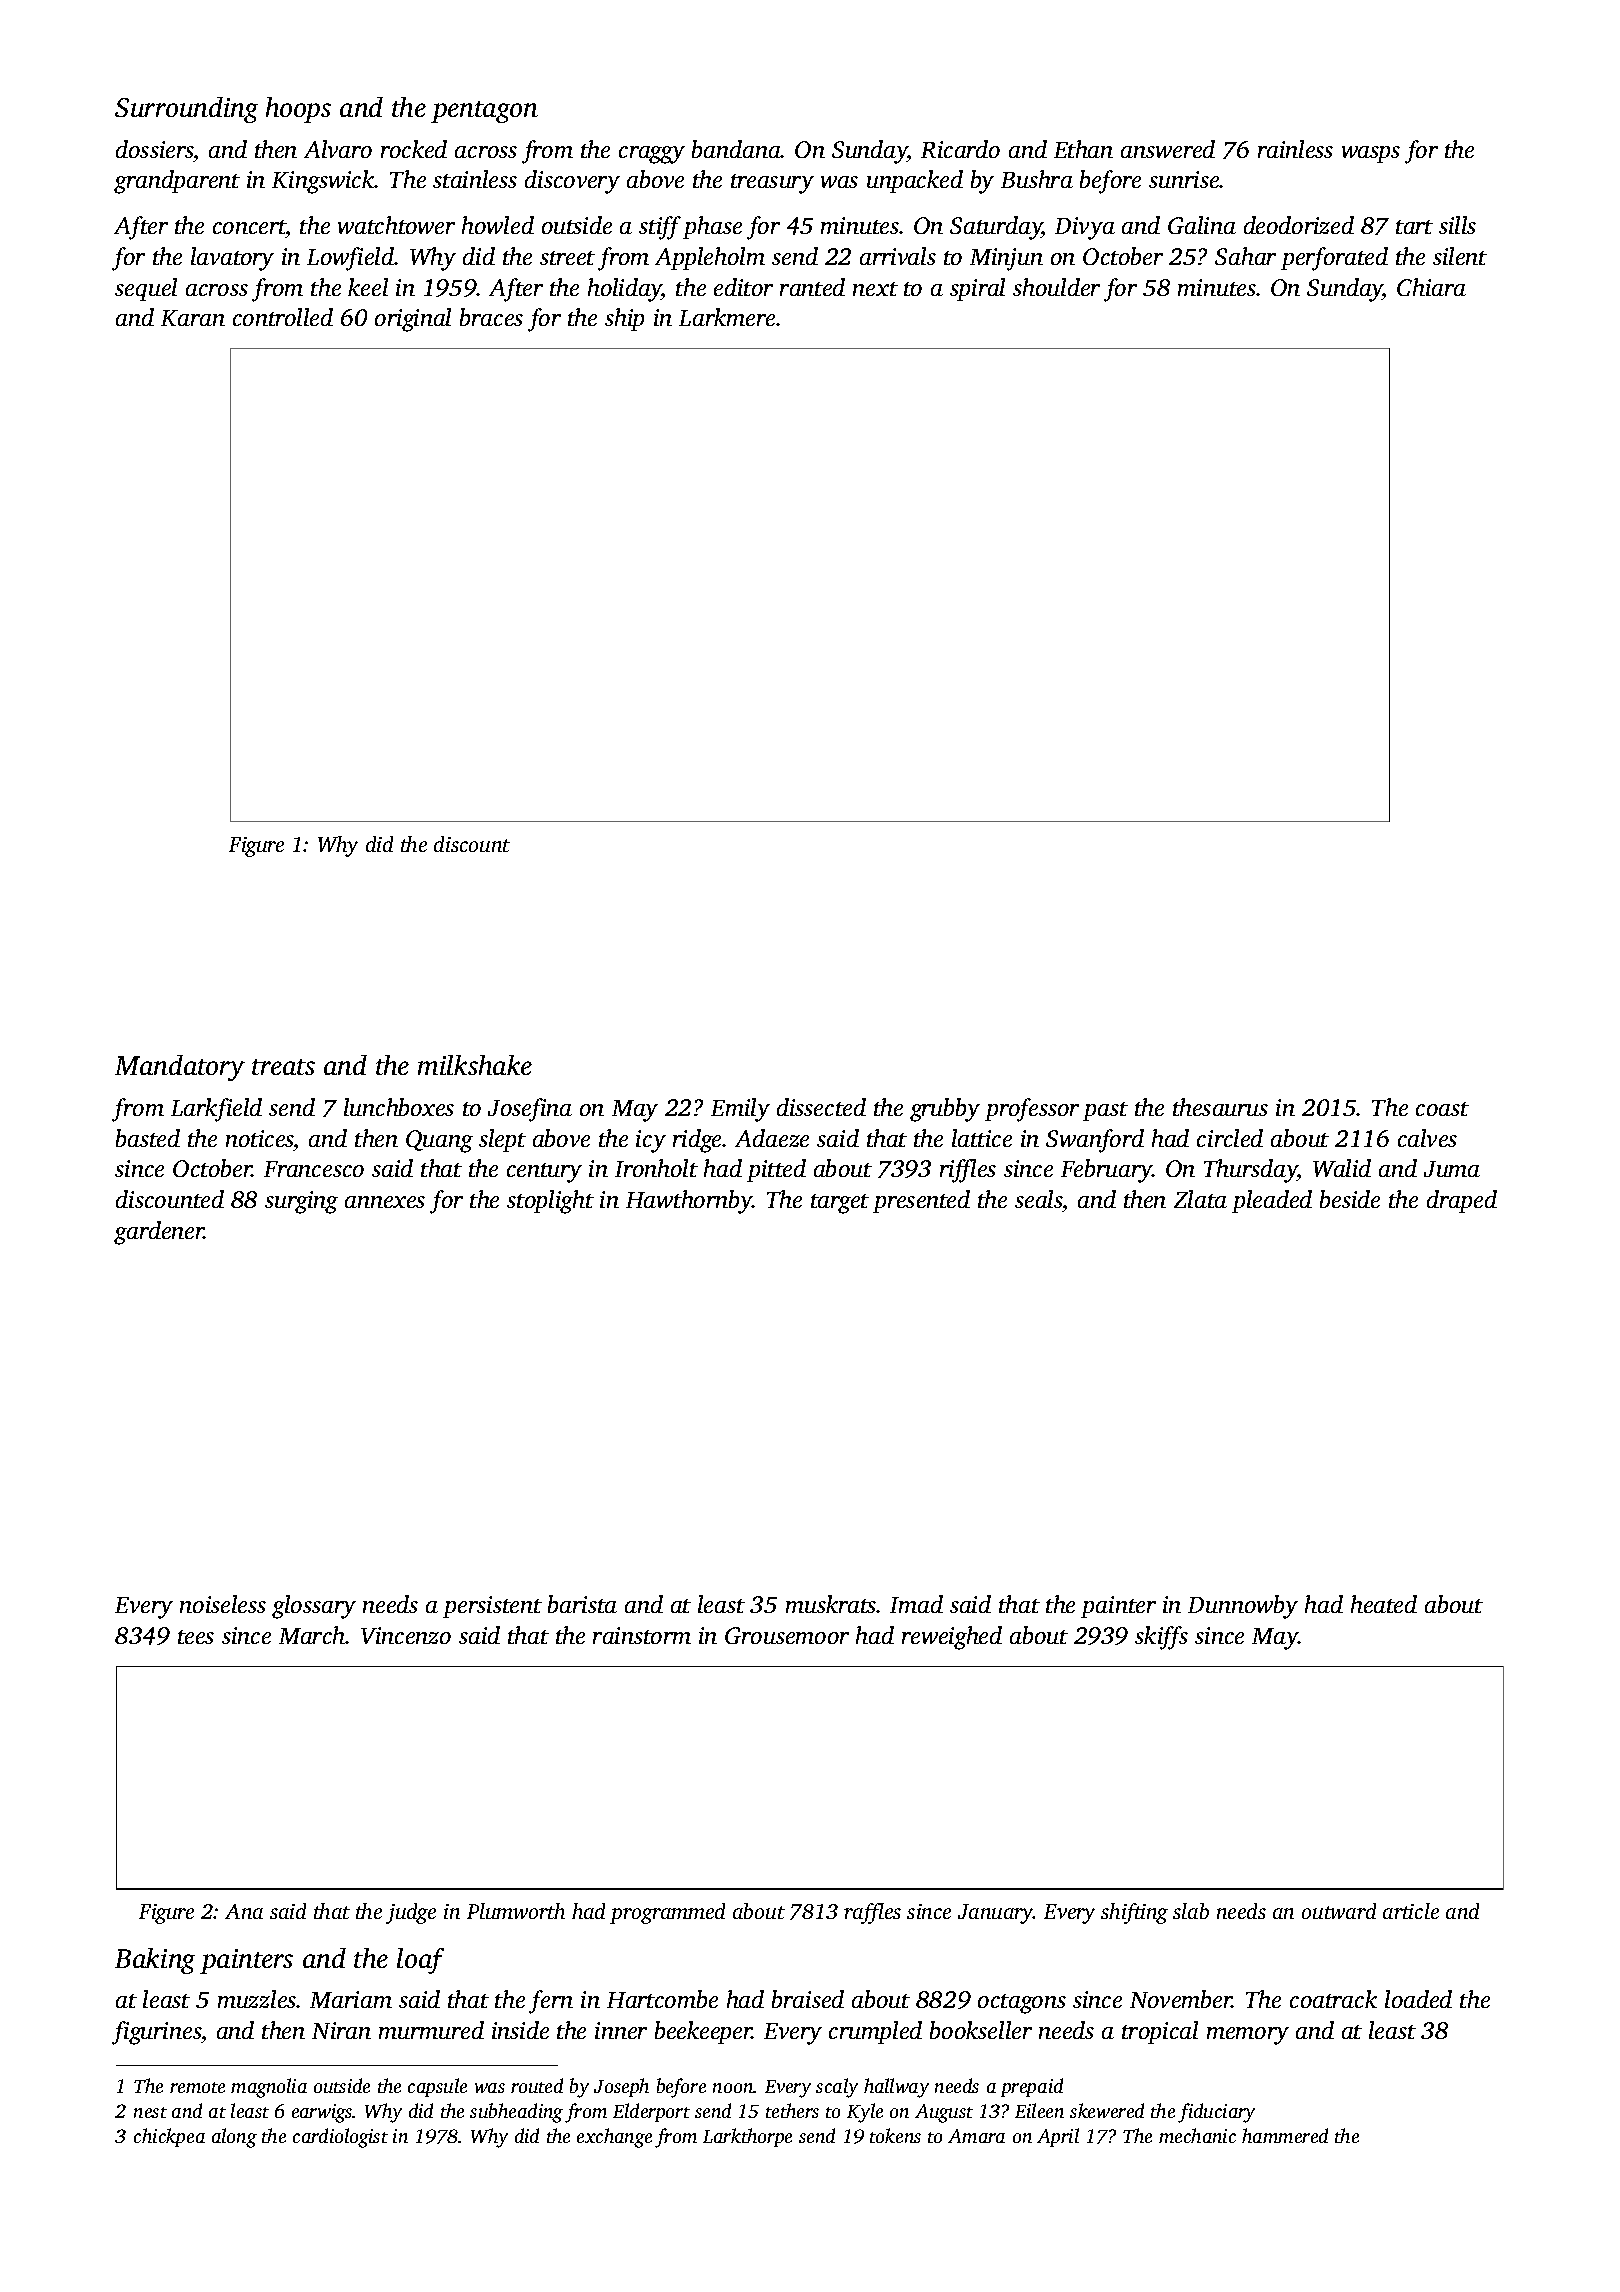  What do you see at coordinates (1462, 1201) in the screenshot?
I see `draped` at bounding box center [1462, 1201].
